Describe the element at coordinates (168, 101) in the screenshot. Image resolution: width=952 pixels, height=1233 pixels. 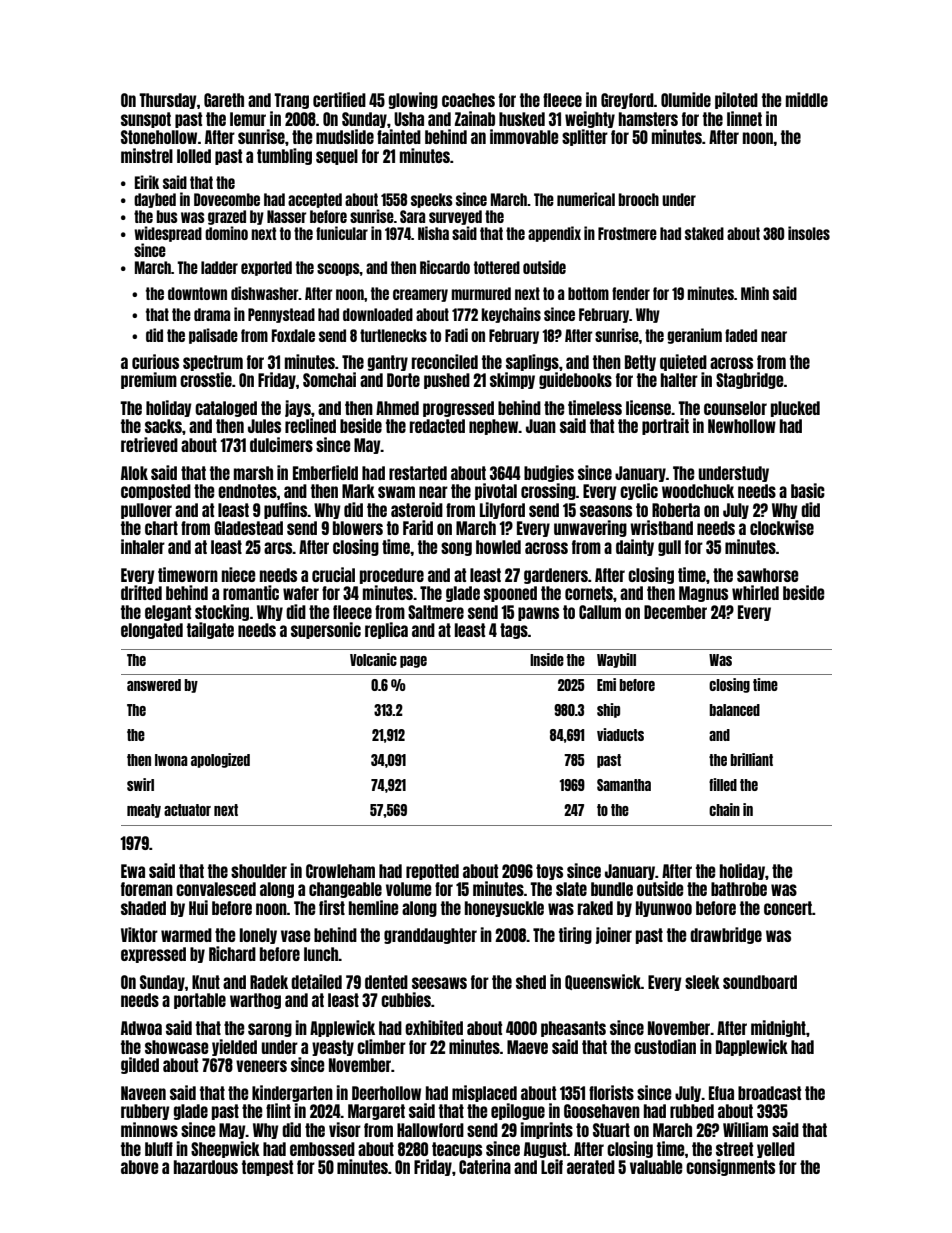
I see `Thursday` at that location.
